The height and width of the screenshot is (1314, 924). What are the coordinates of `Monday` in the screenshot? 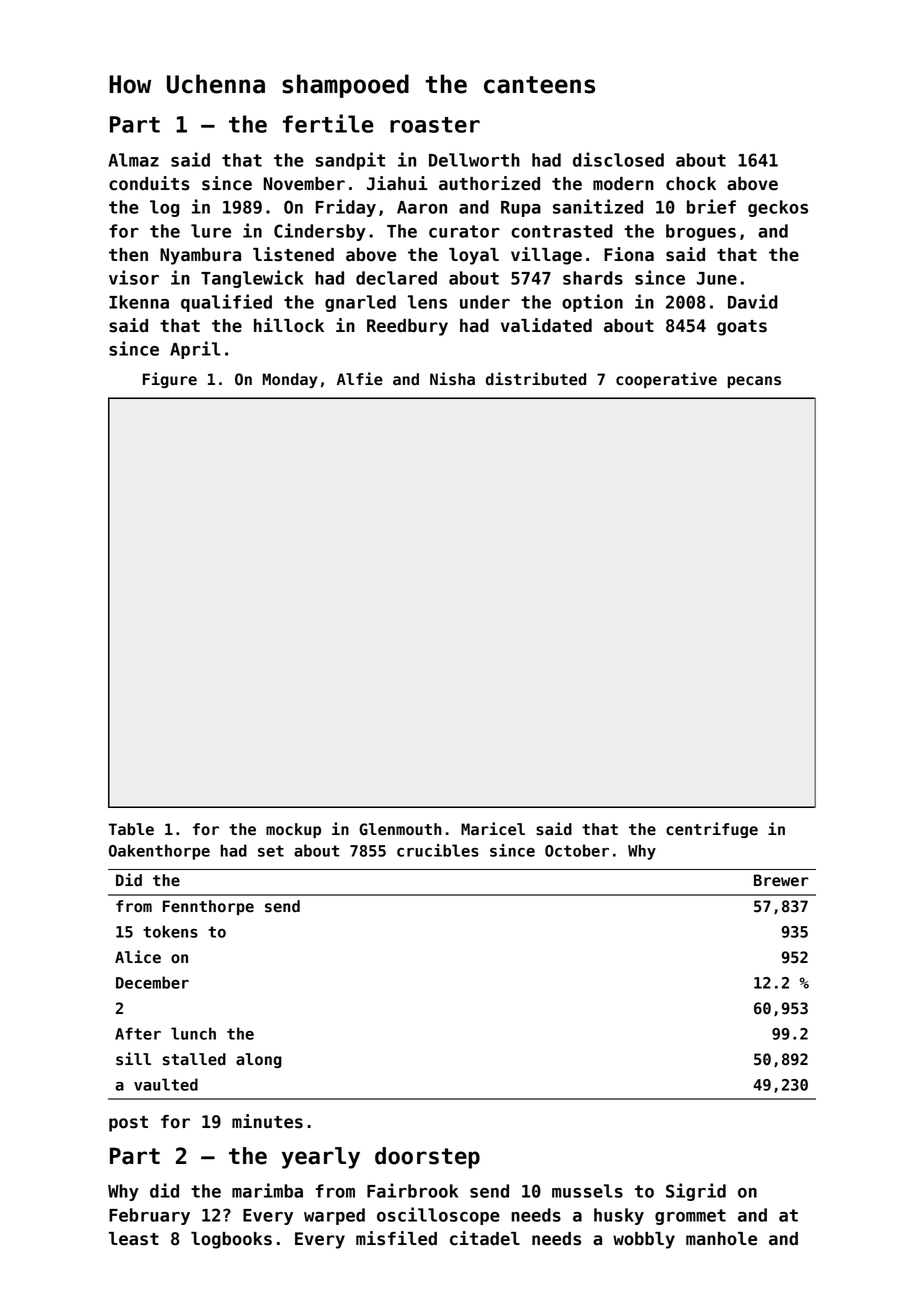 It's located at (290, 380).
